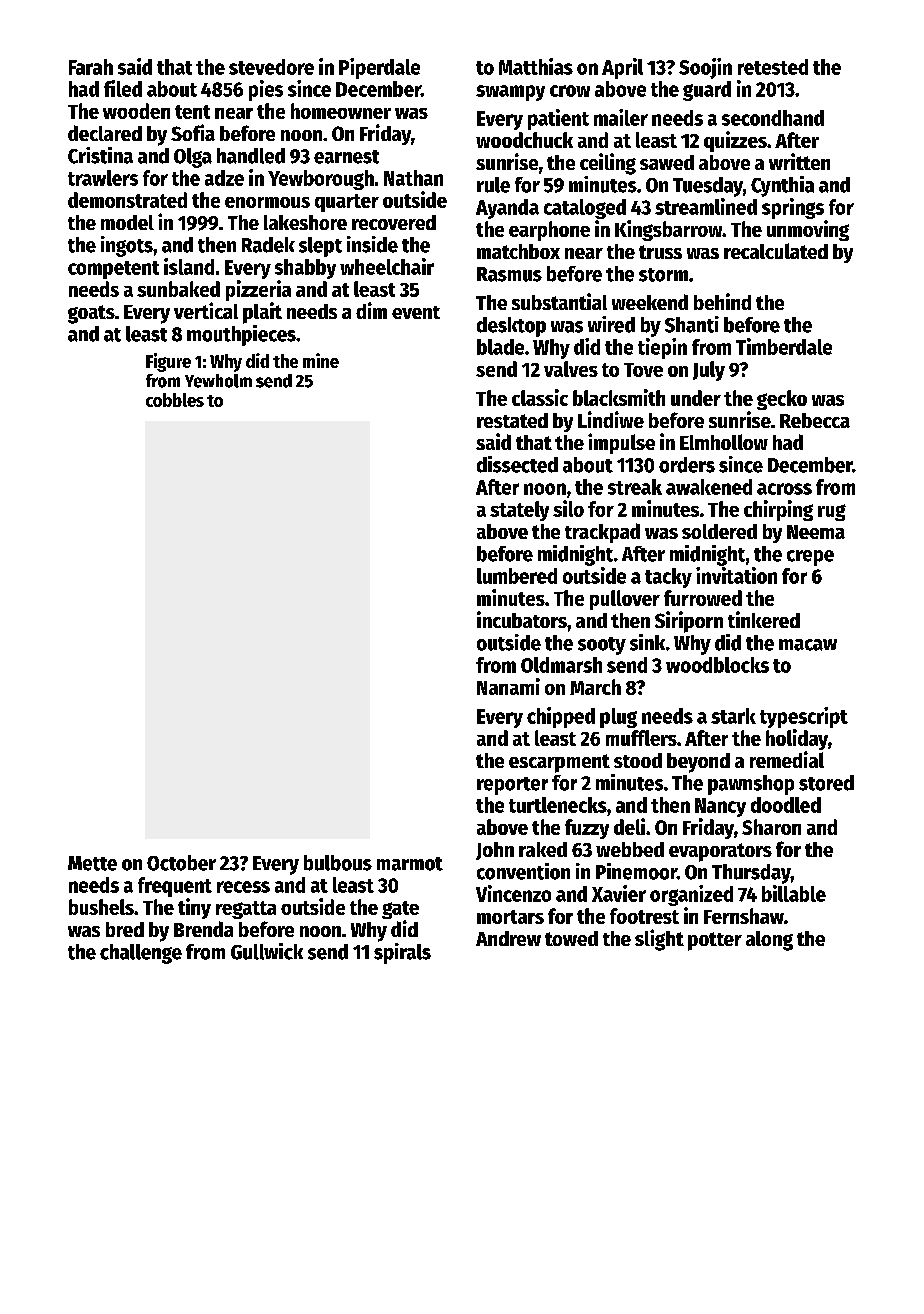  Describe the element at coordinates (784, 346) in the screenshot. I see `Timberdale` at that location.
